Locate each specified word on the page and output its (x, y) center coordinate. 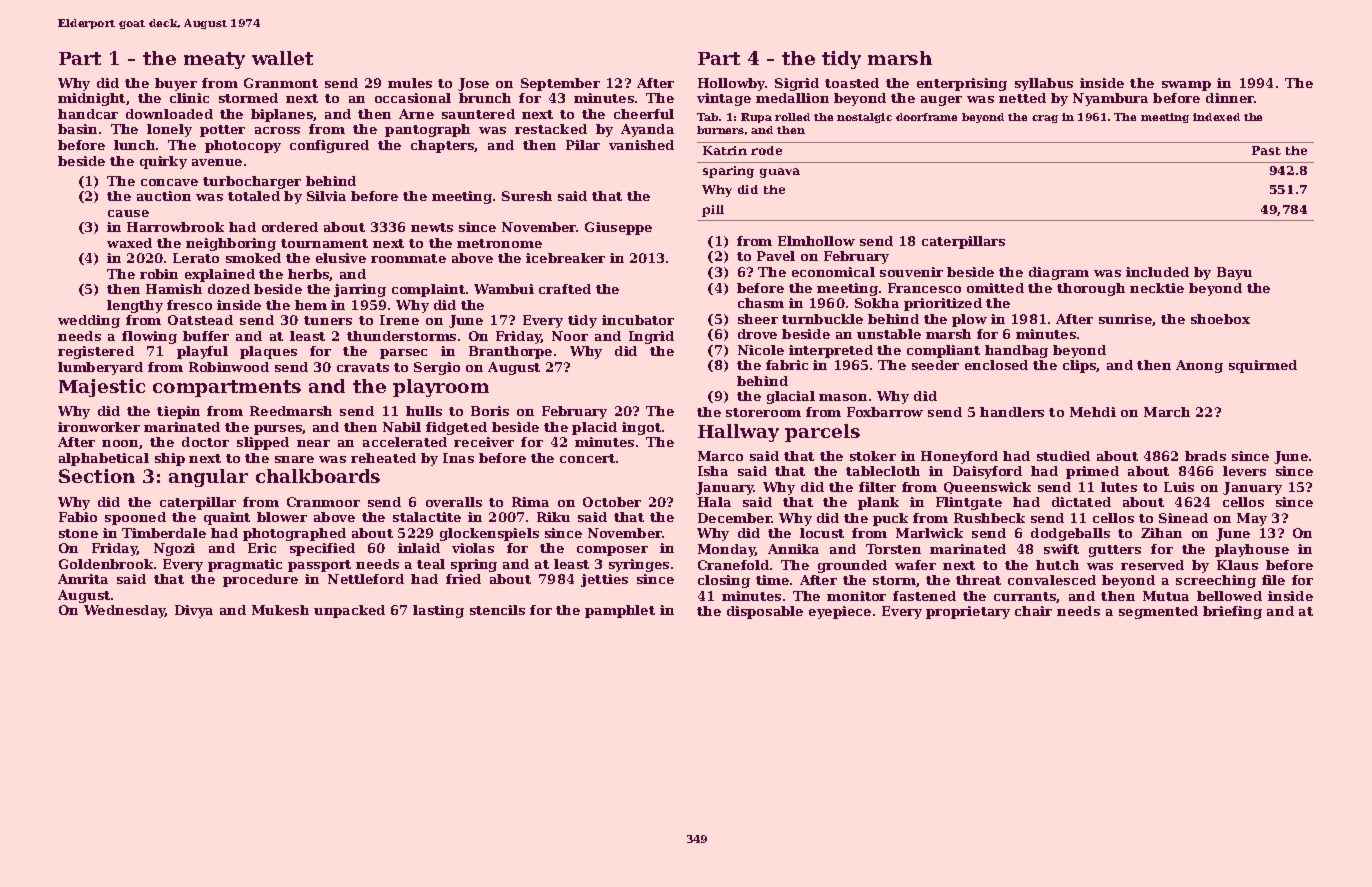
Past (1266, 150)
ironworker (99, 427)
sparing (728, 172)
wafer (915, 565)
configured (329, 146)
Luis (1179, 487)
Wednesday (125, 611)
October (612, 502)
